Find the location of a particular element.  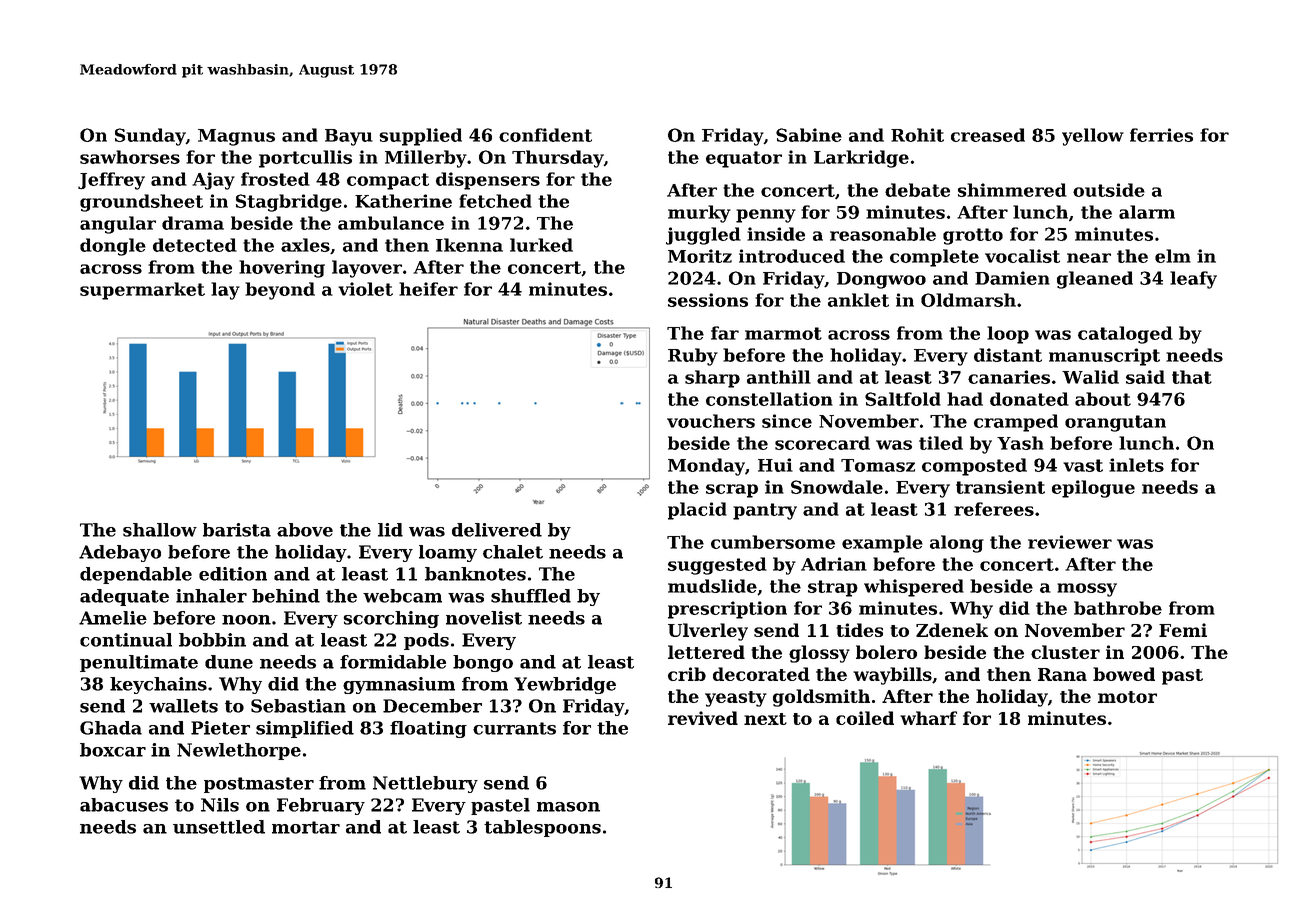

chalet is located at coordinates (513, 552).
